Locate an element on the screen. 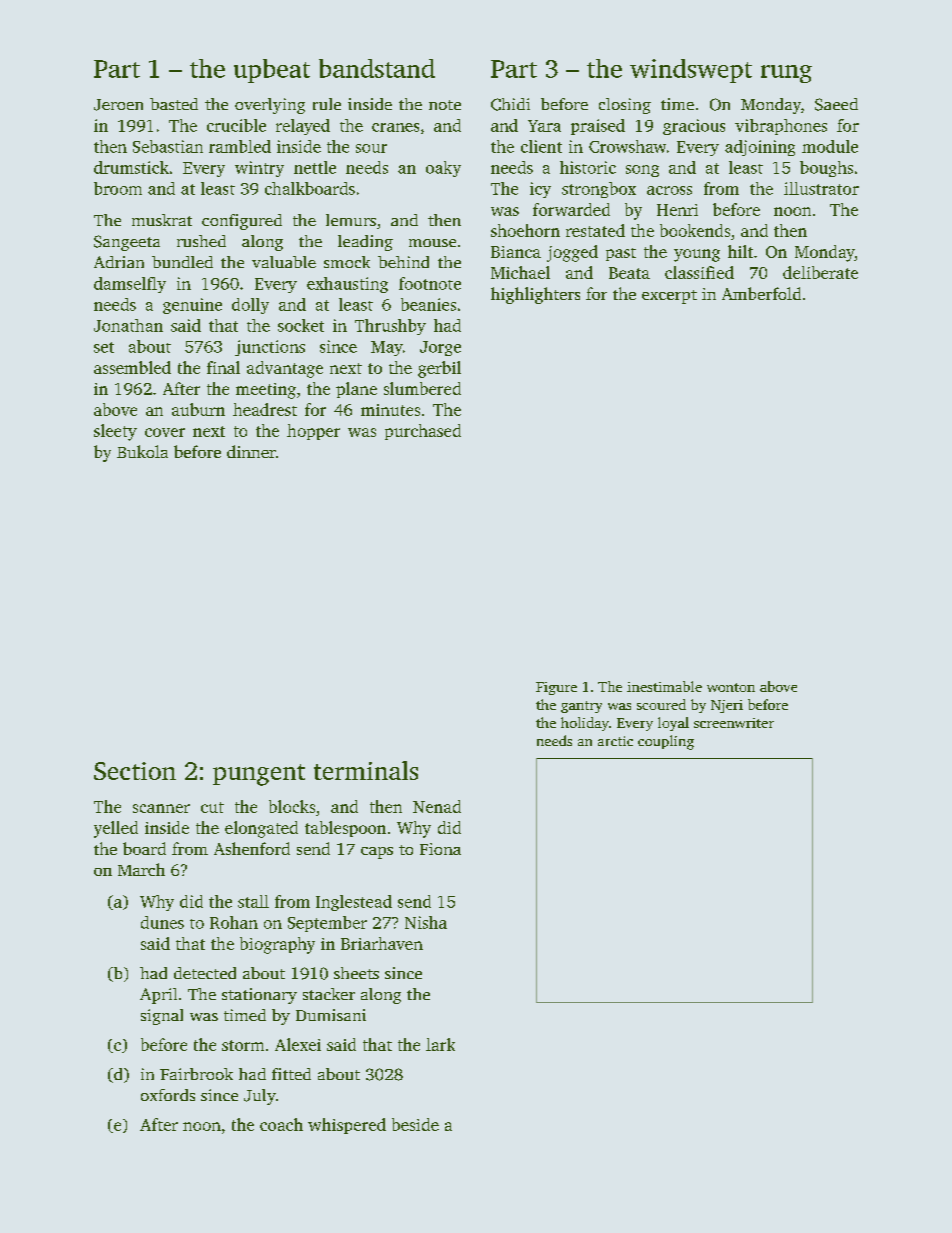 This screenshot has height=1233, width=952. rung is located at coordinates (786, 74).
